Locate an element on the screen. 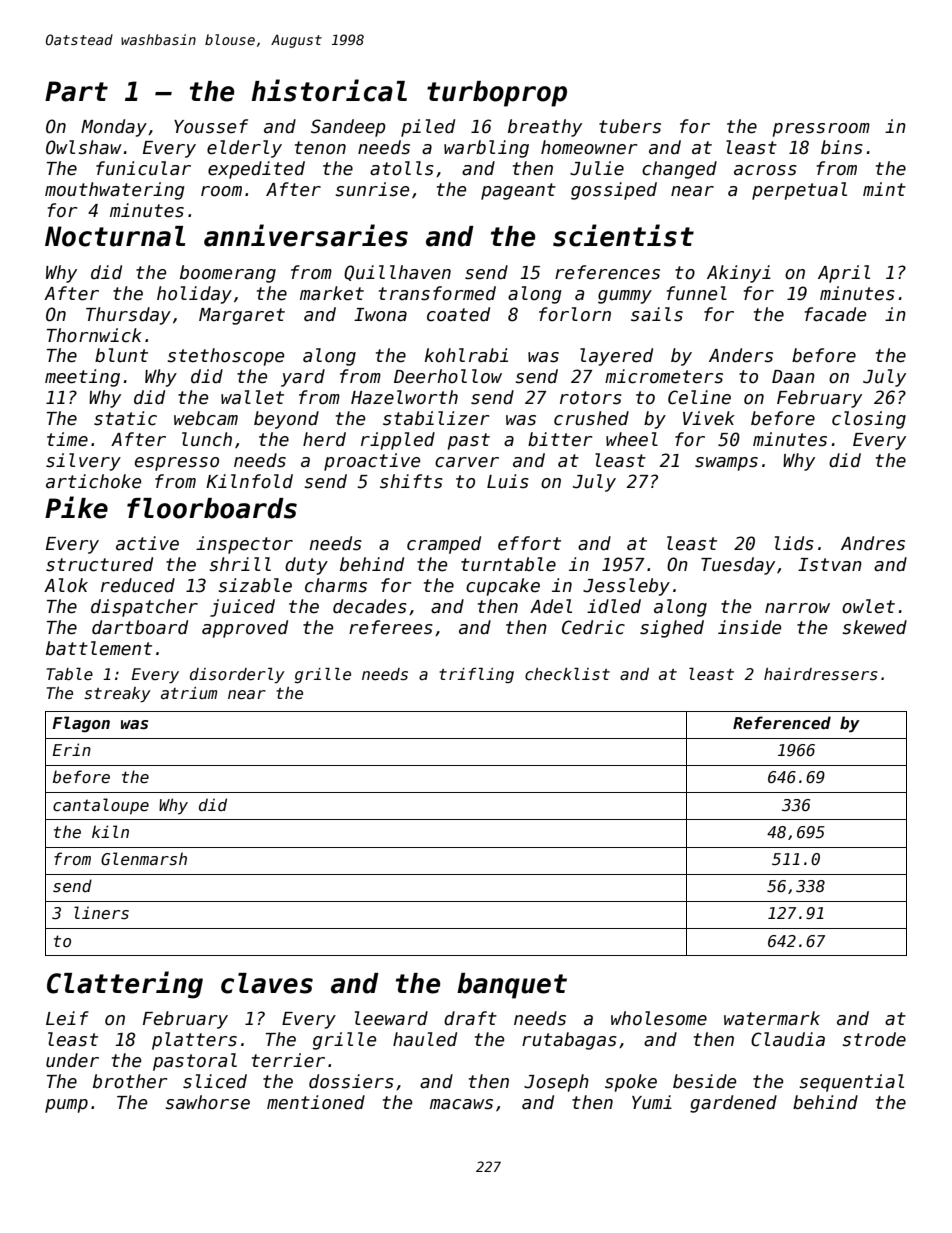 Image resolution: width=952 pixels, height=1233 pixels. Referenced is located at coordinates (782, 723).
